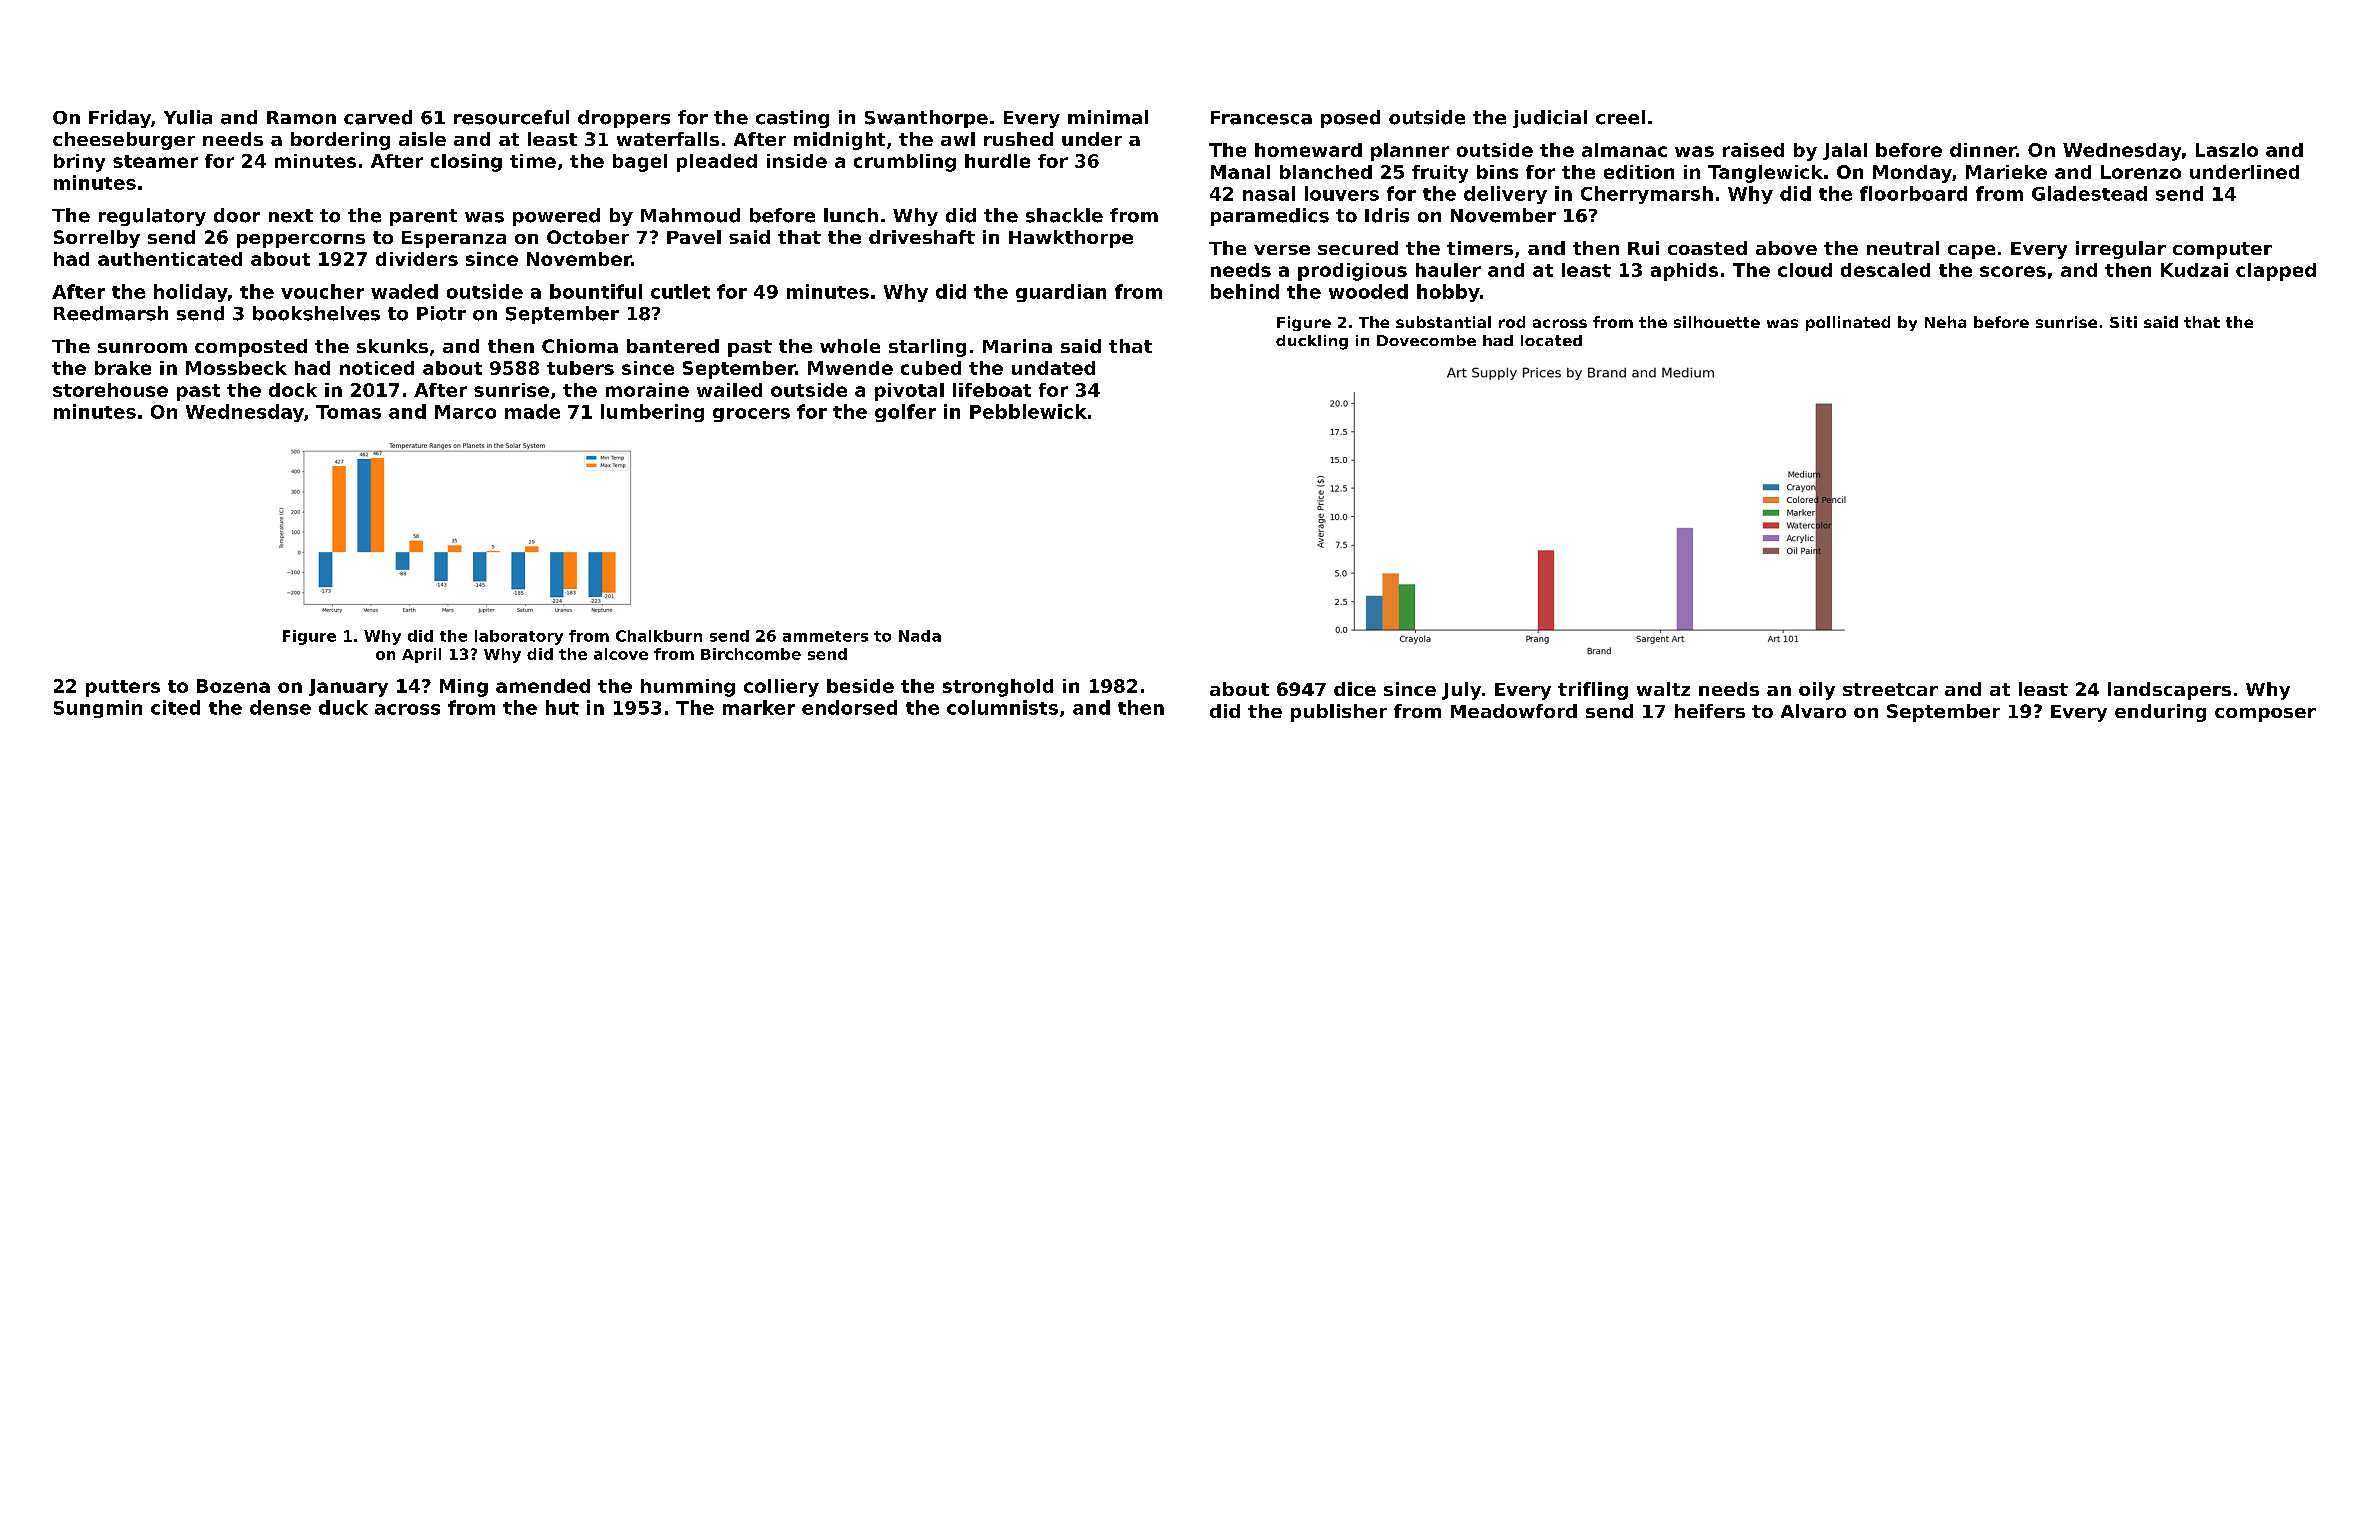 The width and height of the image is (2380, 1540). I want to click on louvers, so click(1342, 193).
